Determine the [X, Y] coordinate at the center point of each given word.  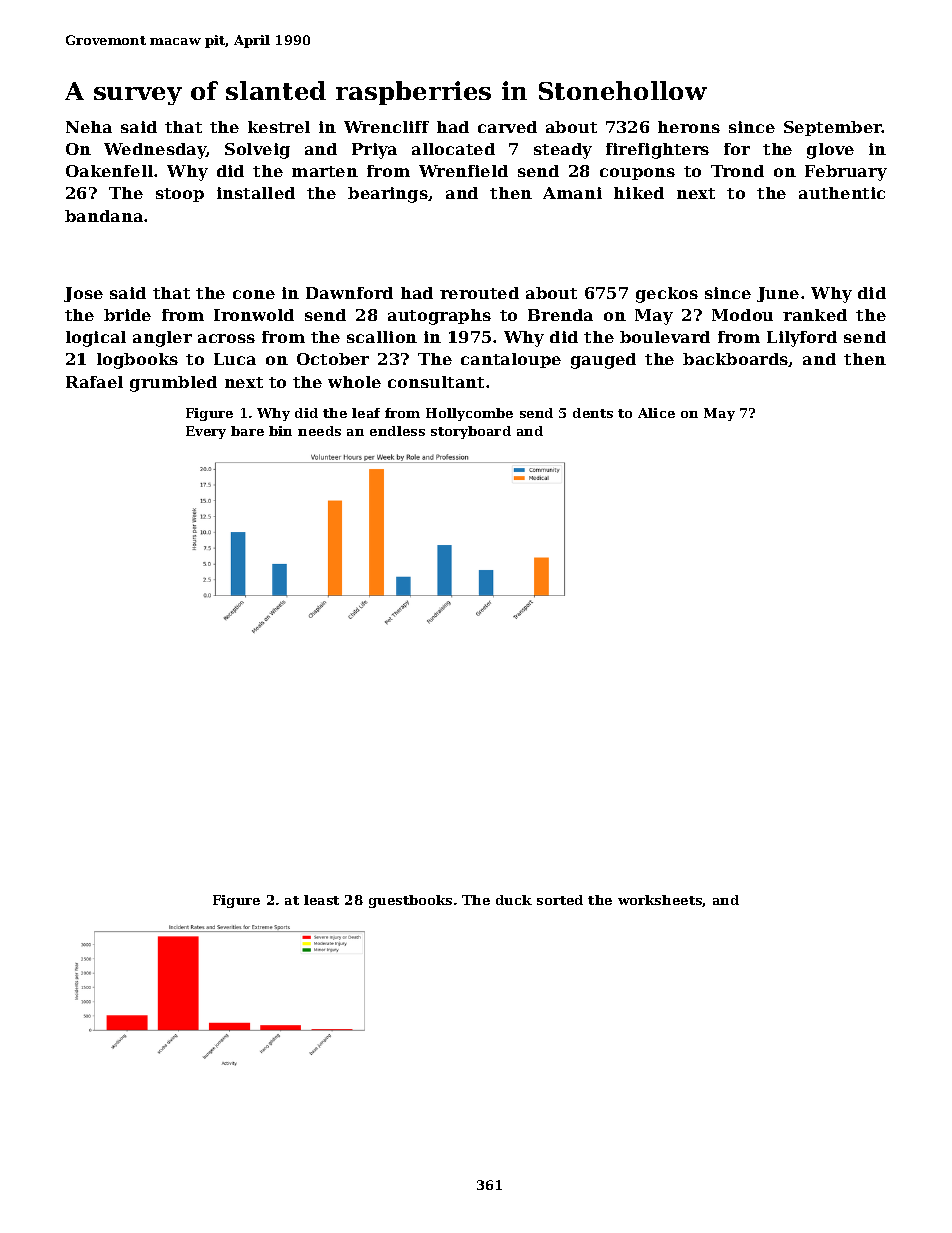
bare [247, 431]
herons [689, 127]
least [321, 900]
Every [206, 432]
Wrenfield [463, 171]
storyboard [471, 432]
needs [319, 431]
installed [256, 193]
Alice [656, 413]
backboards [736, 360]
